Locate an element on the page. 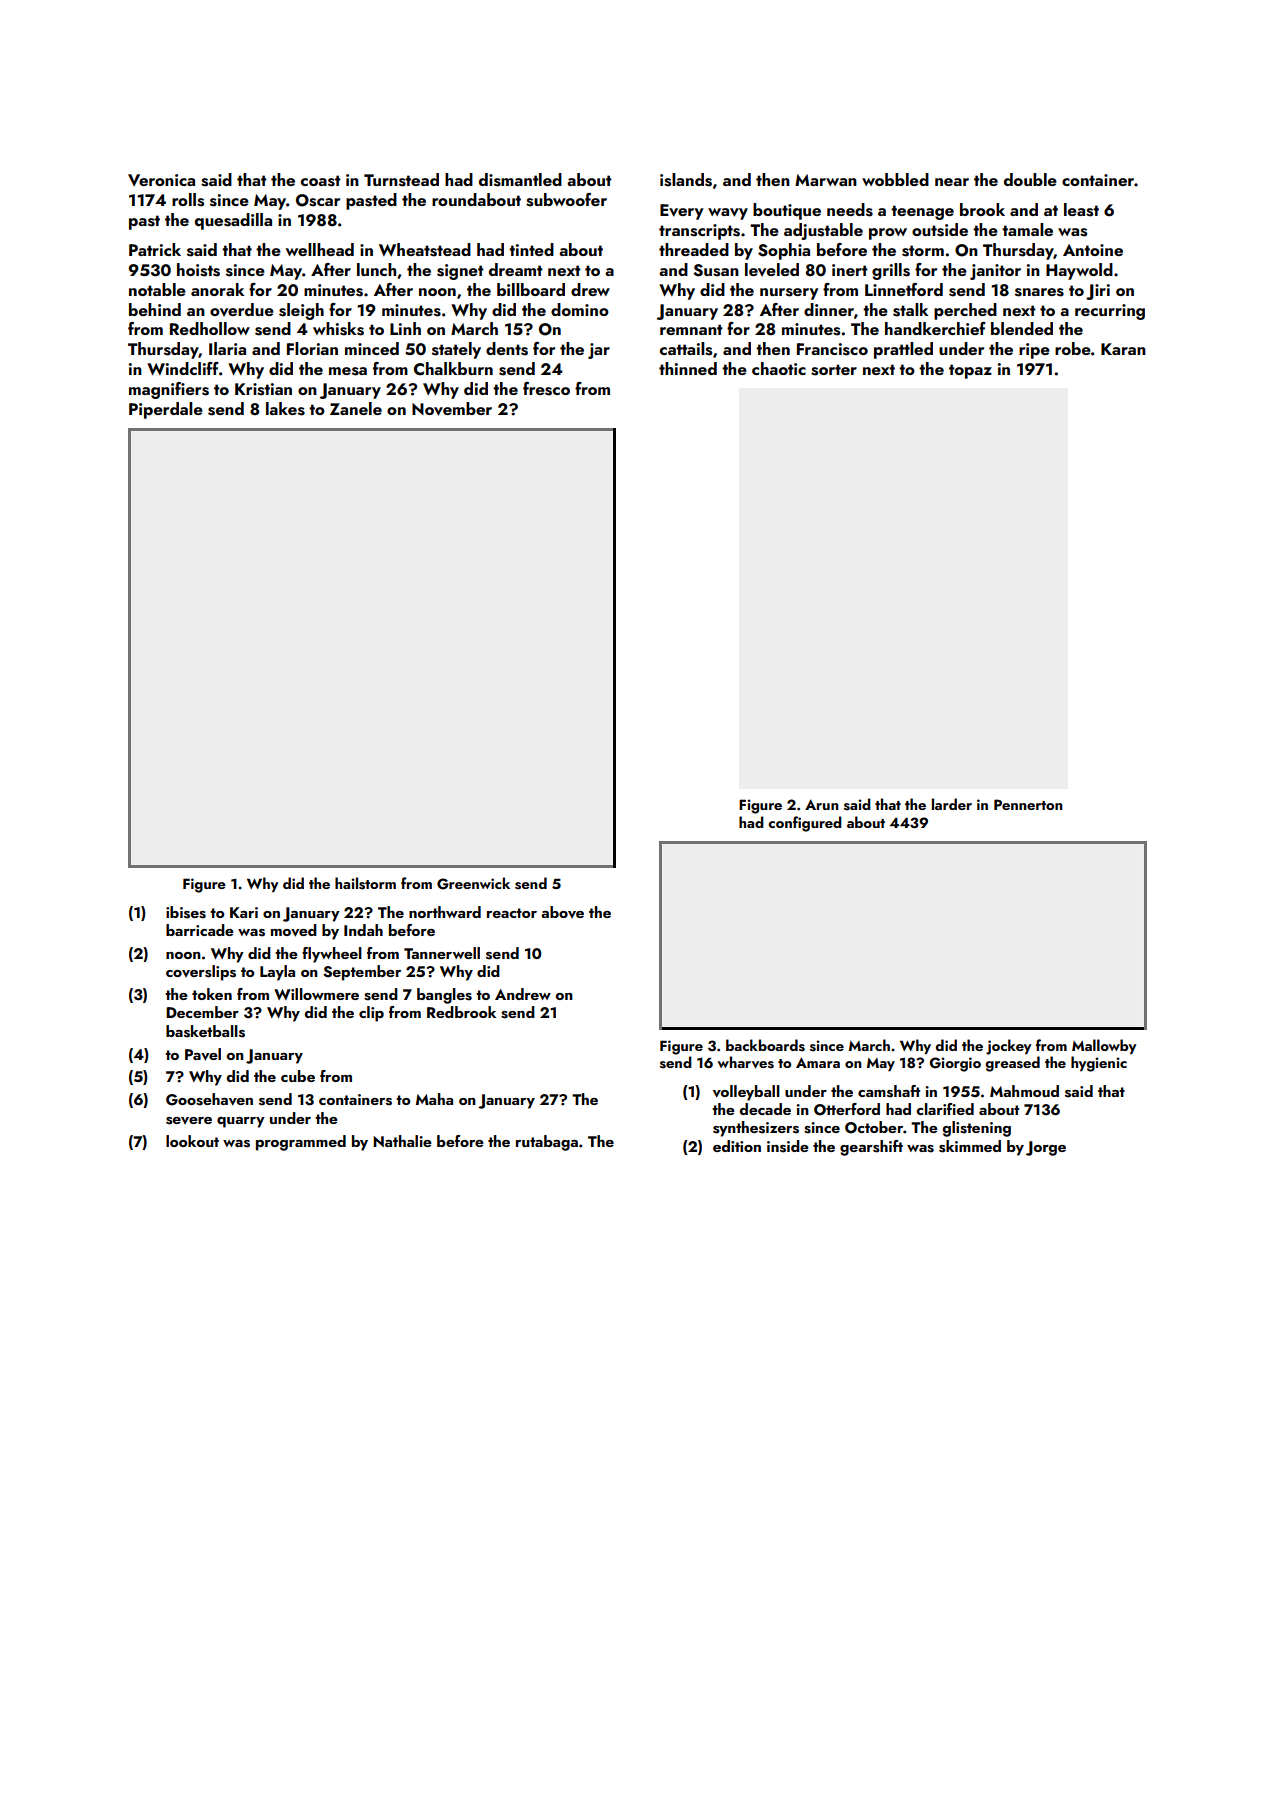 The image size is (1275, 1803). fresco is located at coordinates (546, 389).
